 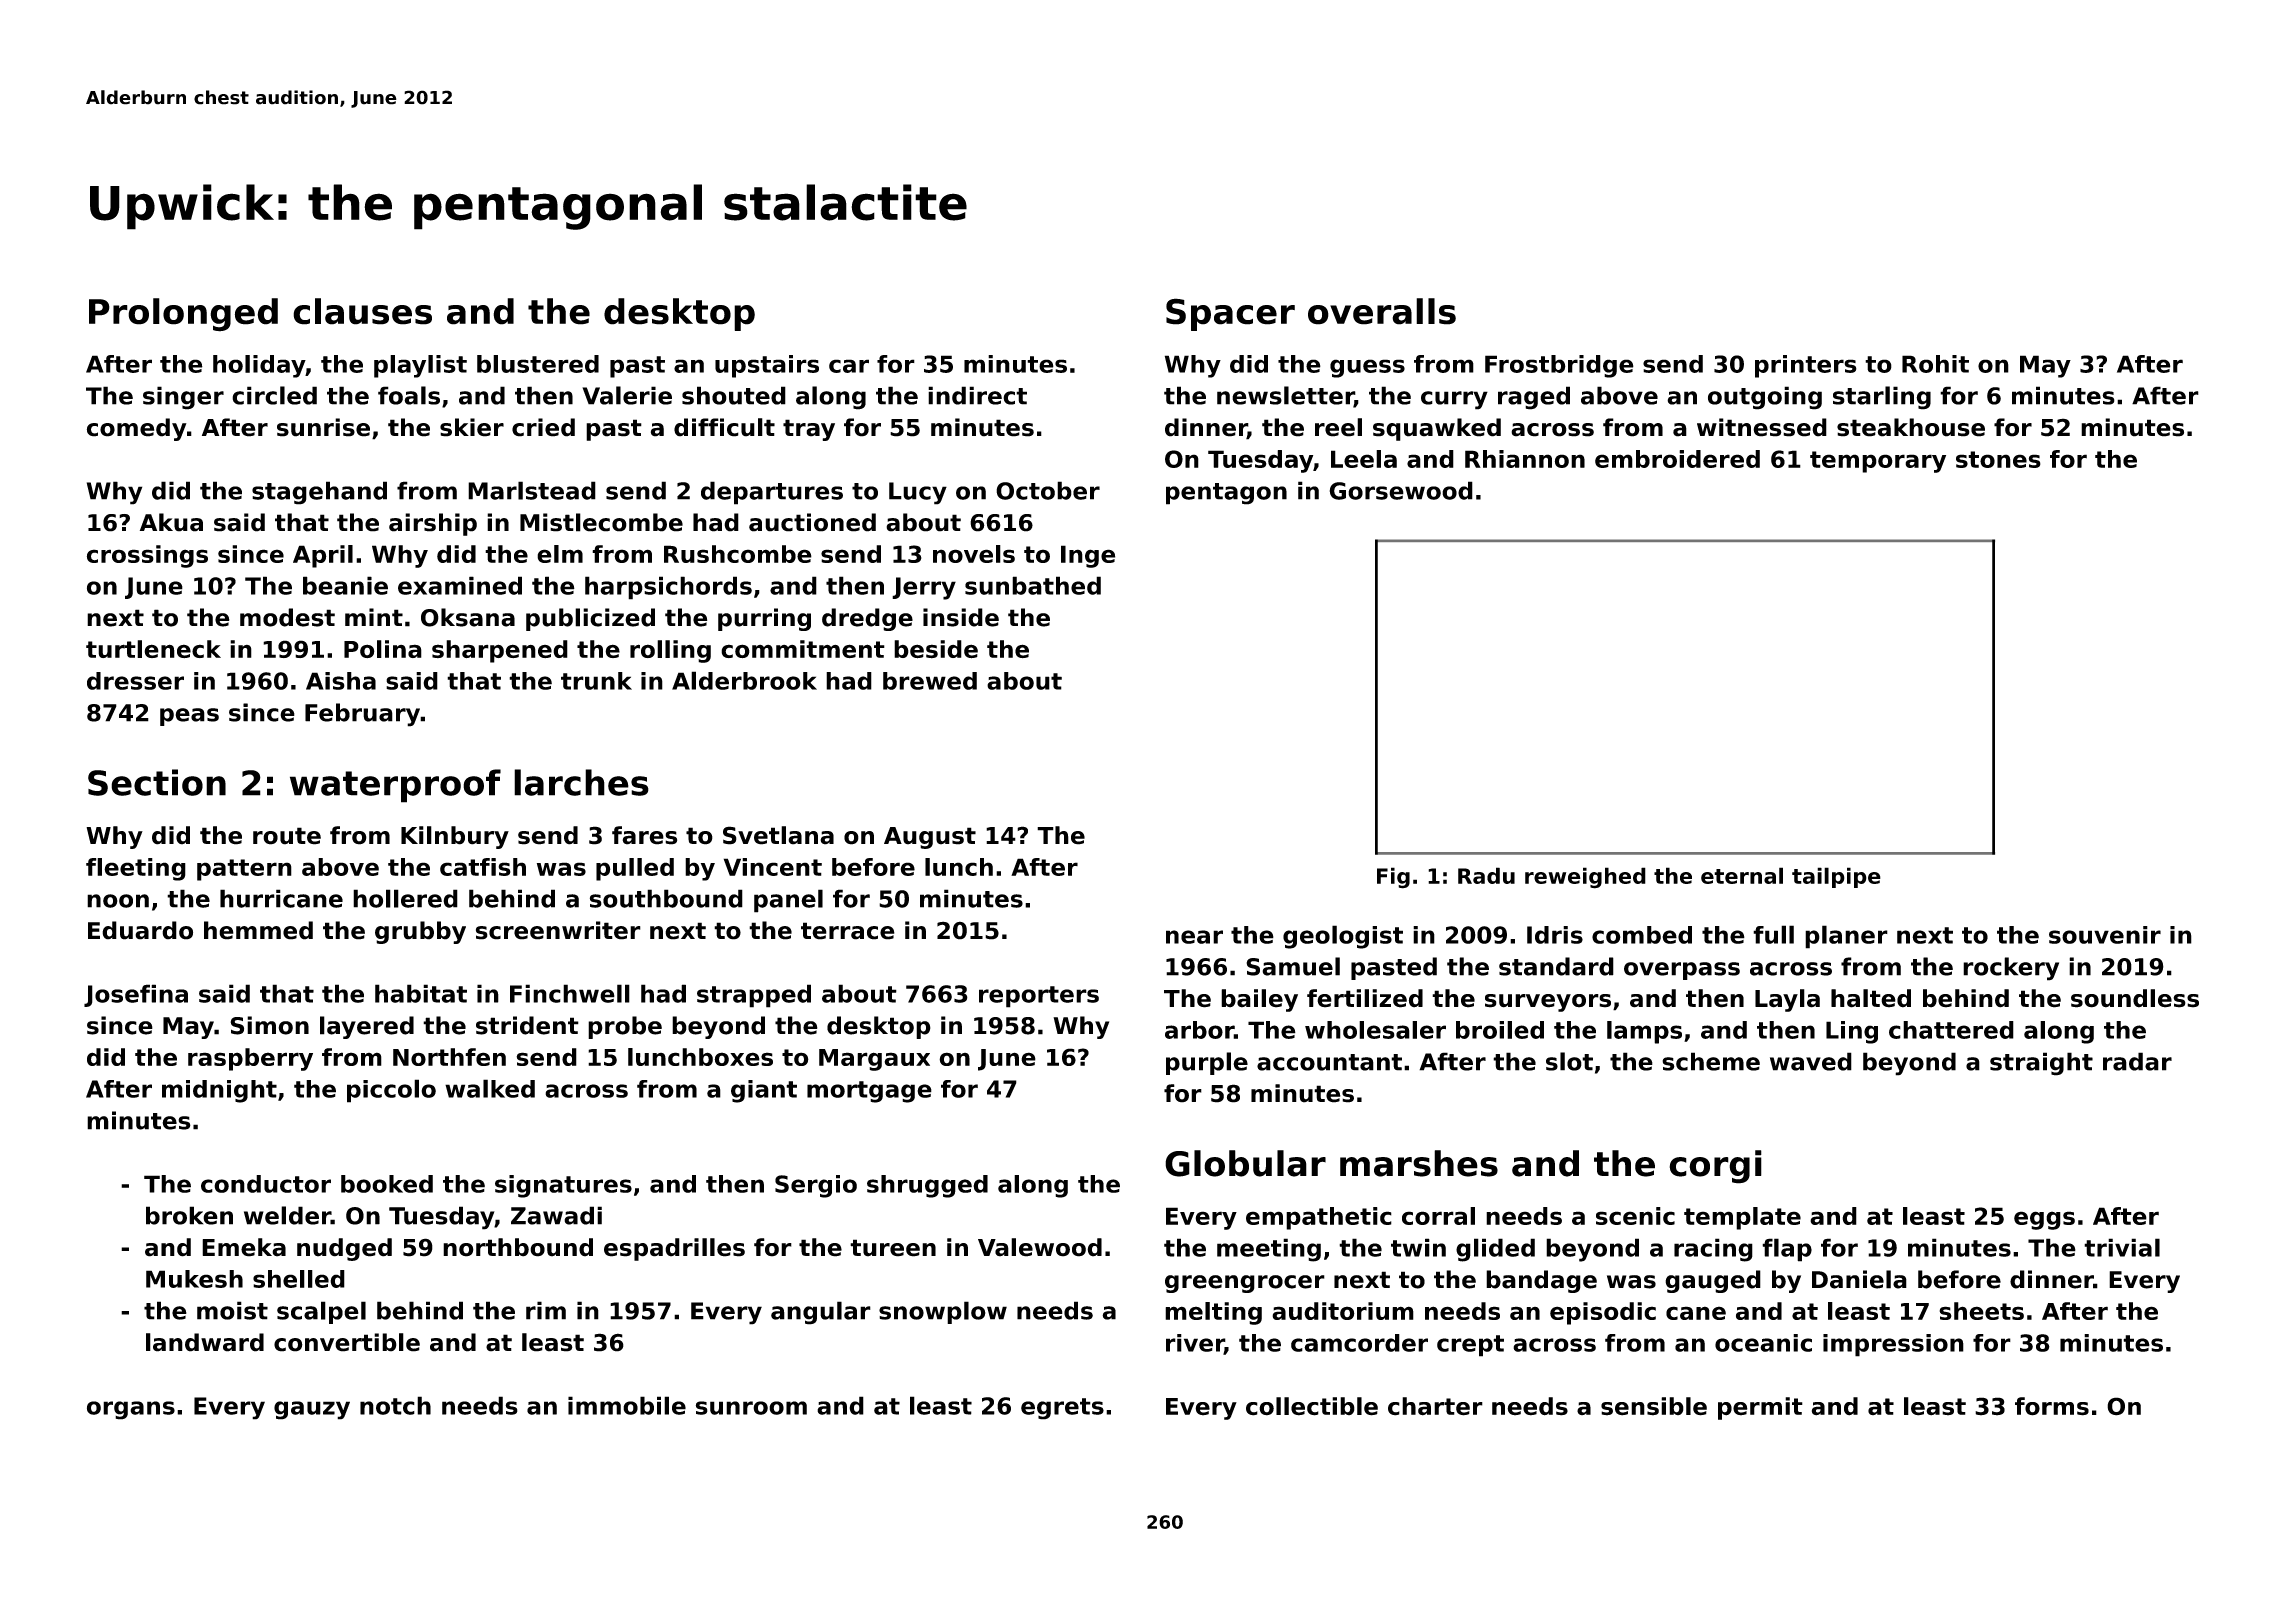 What do you see at coordinates (1230, 314) in the screenshot?
I see `Spacer` at bounding box center [1230, 314].
